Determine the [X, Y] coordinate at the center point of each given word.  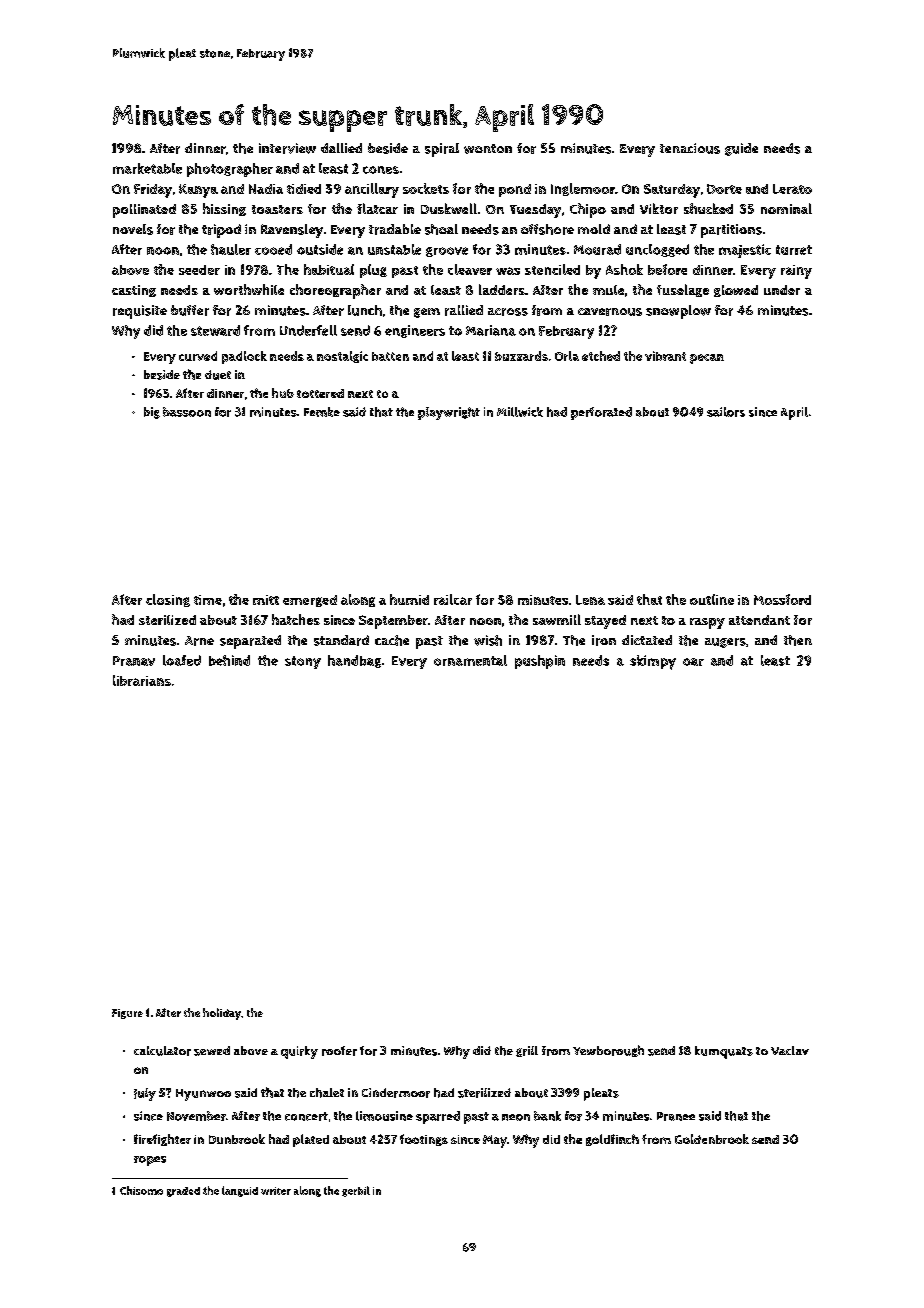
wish [488, 640]
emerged [310, 601]
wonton [488, 149]
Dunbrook [237, 1139]
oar [693, 662]
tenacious [690, 148]
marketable [147, 168]
